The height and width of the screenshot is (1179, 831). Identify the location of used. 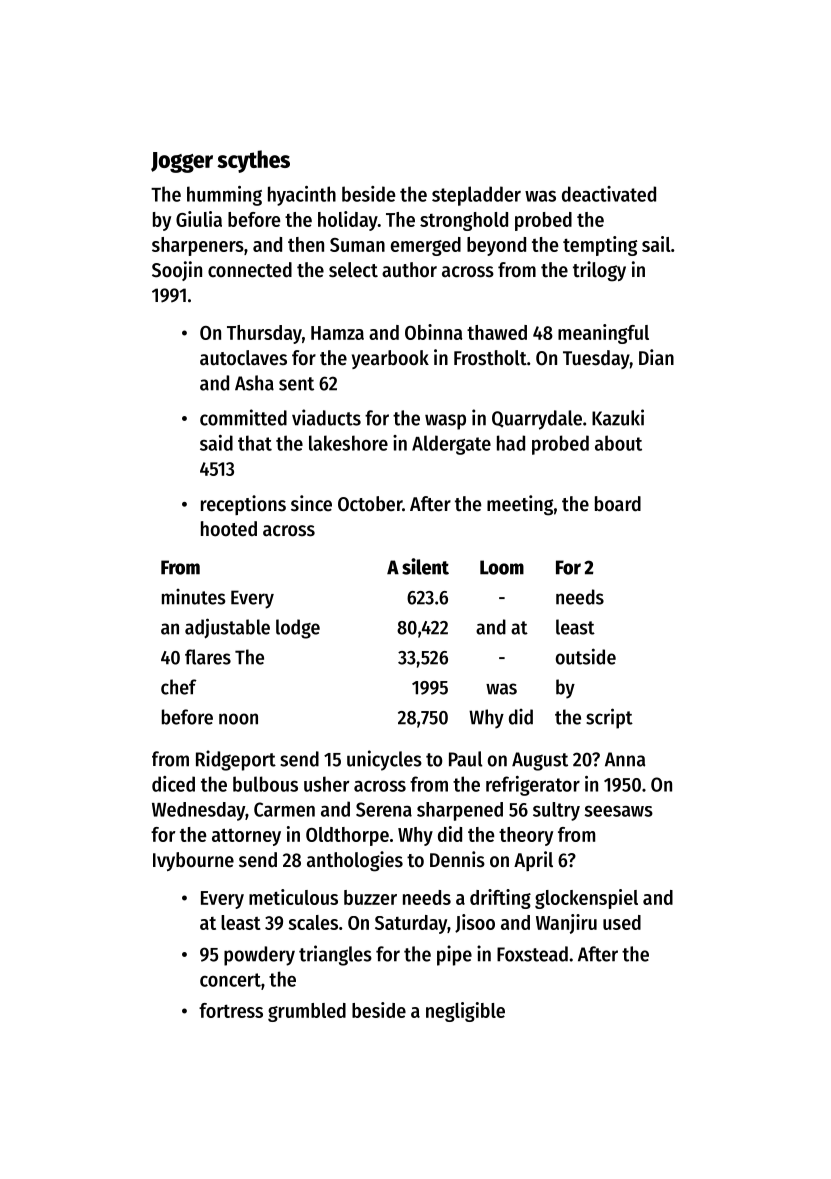
(622, 922).
